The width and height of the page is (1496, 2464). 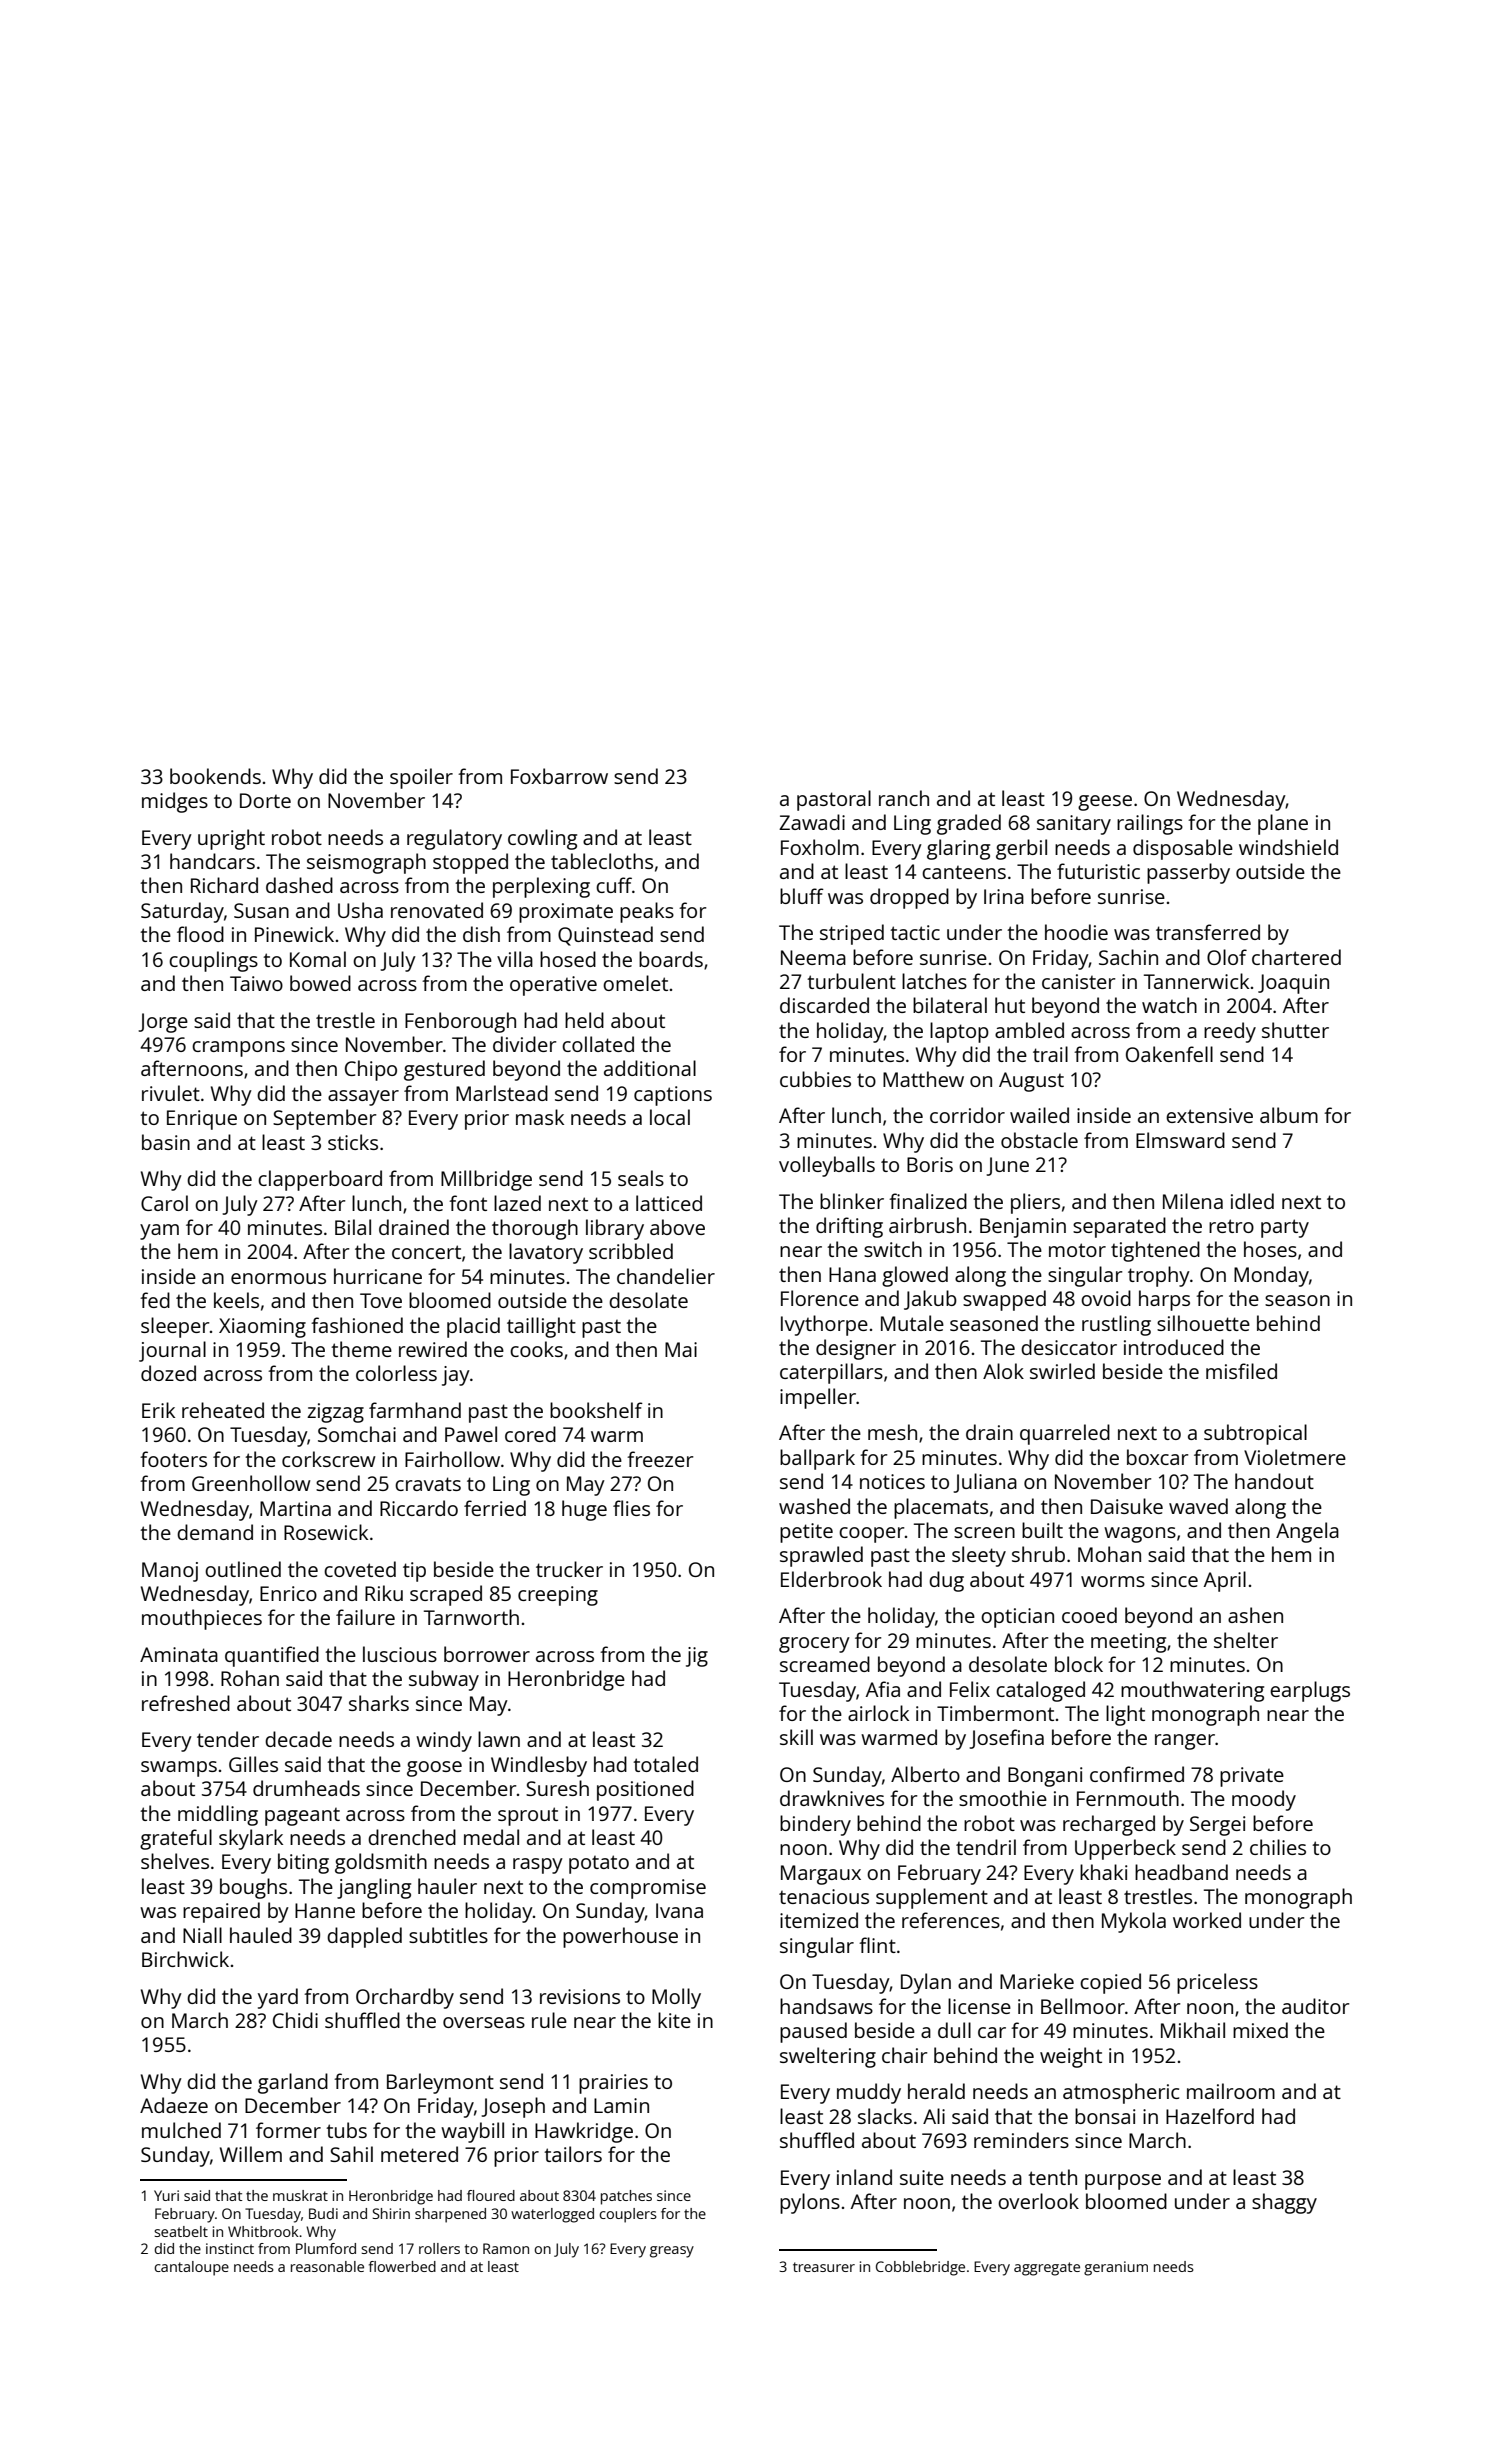 What do you see at coordinates (892, 1432) in the page?
I see `mesh` at bounding box center [892, 1432].
